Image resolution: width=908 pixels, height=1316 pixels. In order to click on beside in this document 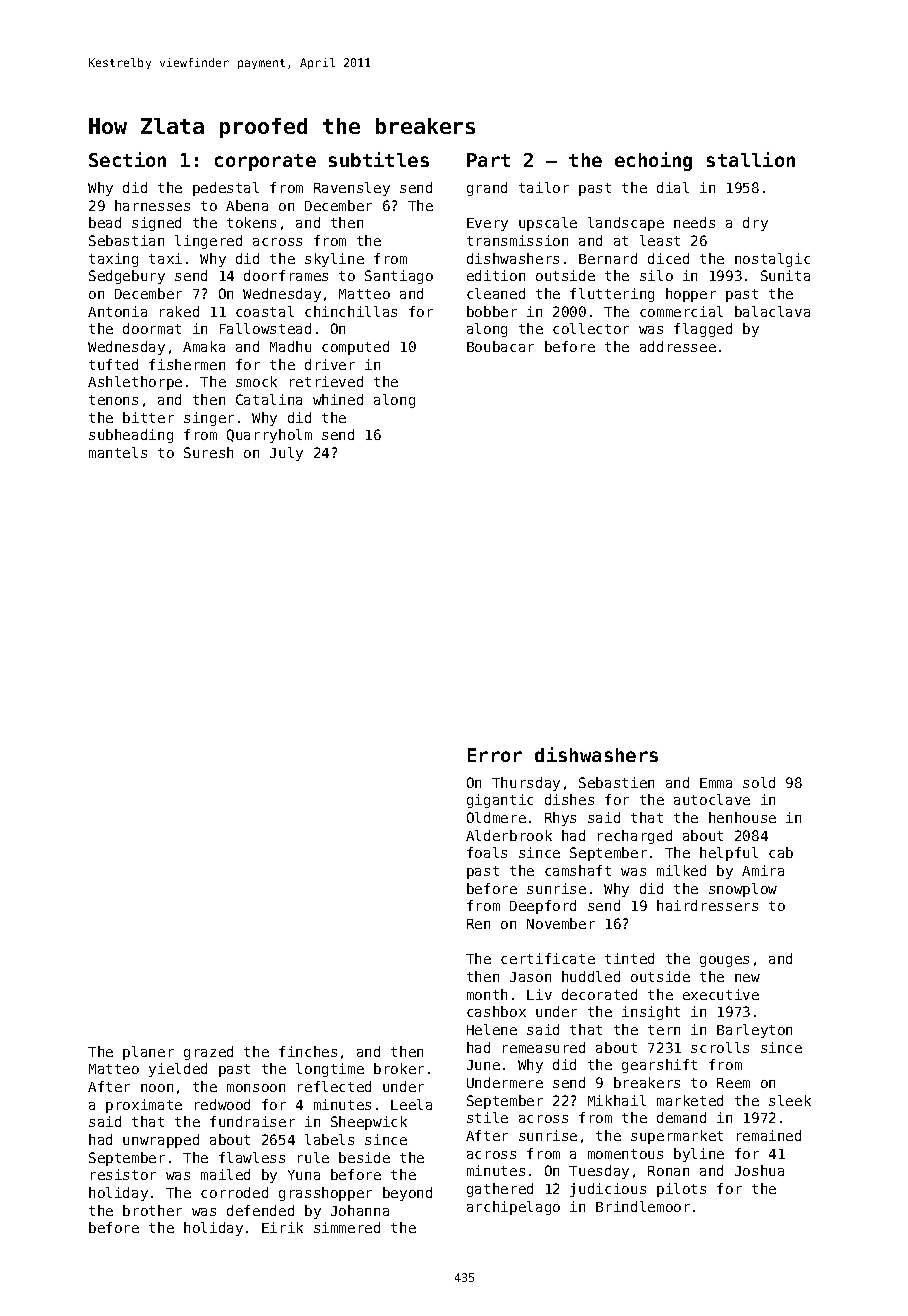, I will do `click(364, 1157)`.
